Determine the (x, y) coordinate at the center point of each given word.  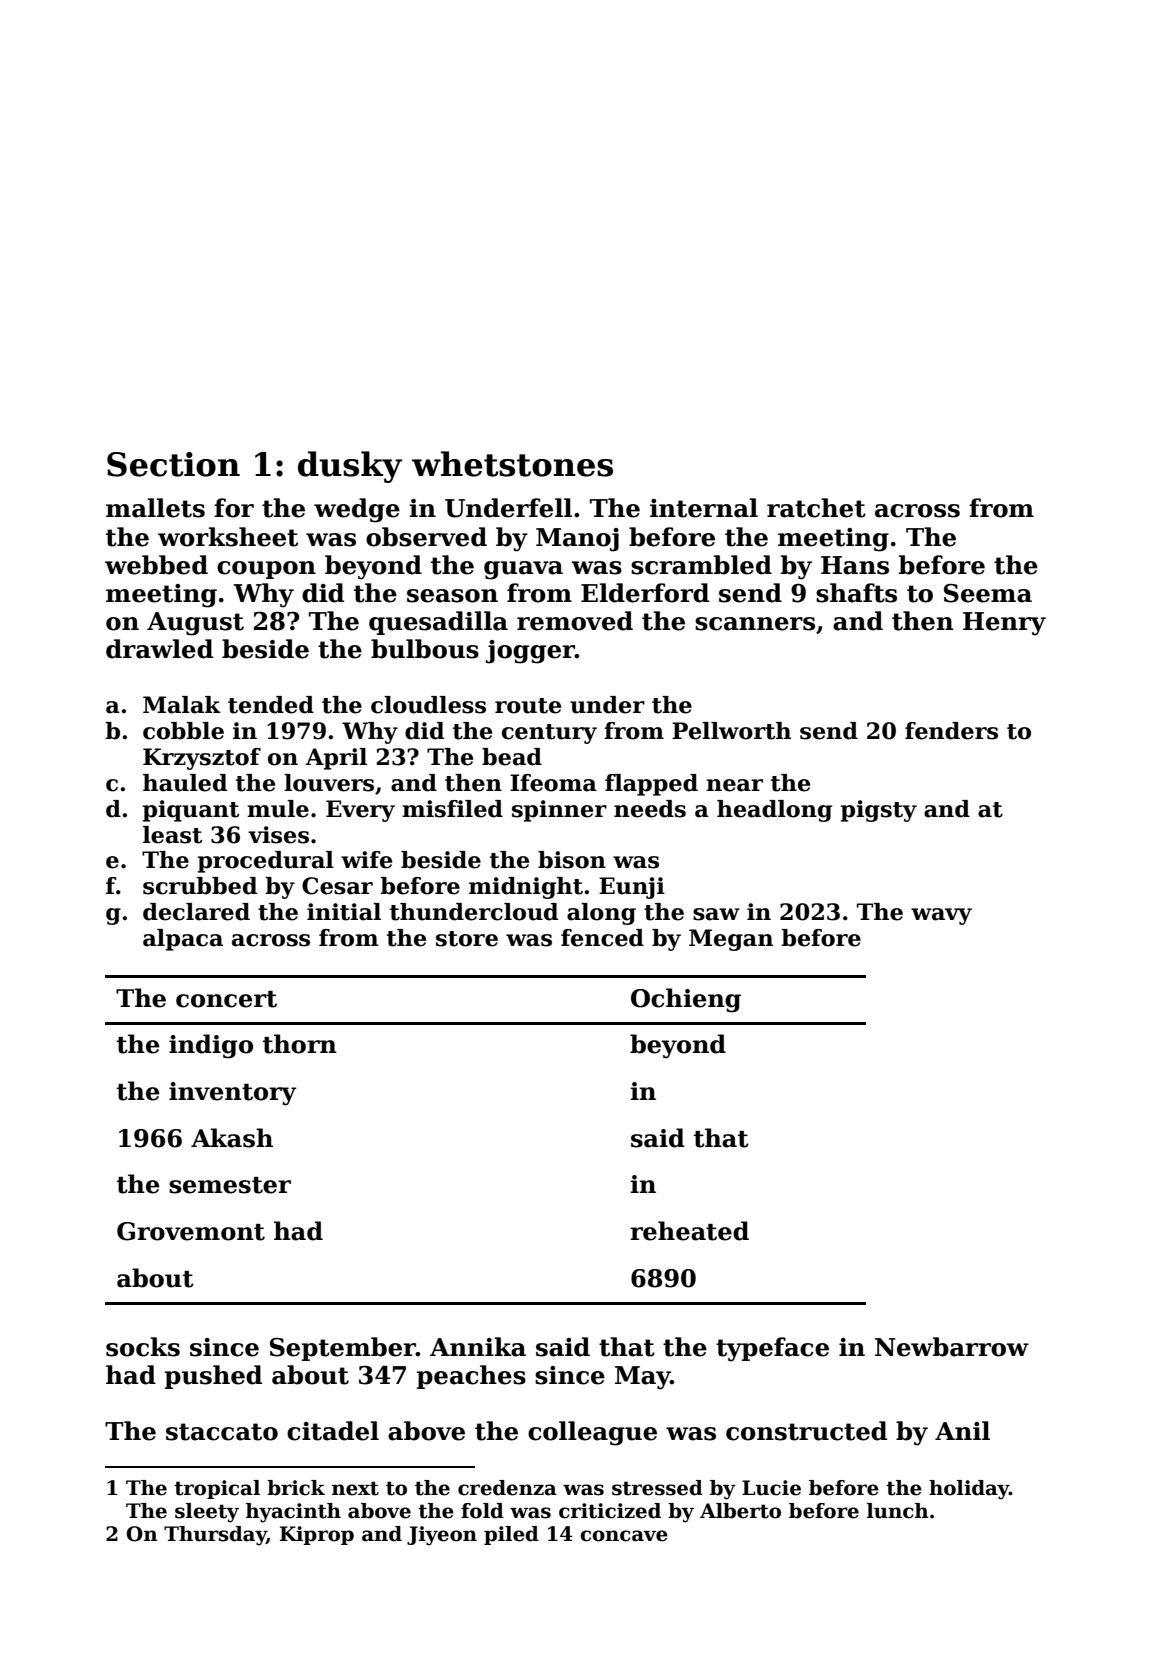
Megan (731, 940)
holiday (969, 1490)
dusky (350, 467)
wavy (941, 916)
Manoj (577, 540)
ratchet (816, 508)
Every (360, 811)
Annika (478, 1347)
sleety (207, 1513)
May (643, 1378)
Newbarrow (952, 1347)
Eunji (632, 888)
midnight (526, 888)
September (343, 1349)
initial (344, 912)
